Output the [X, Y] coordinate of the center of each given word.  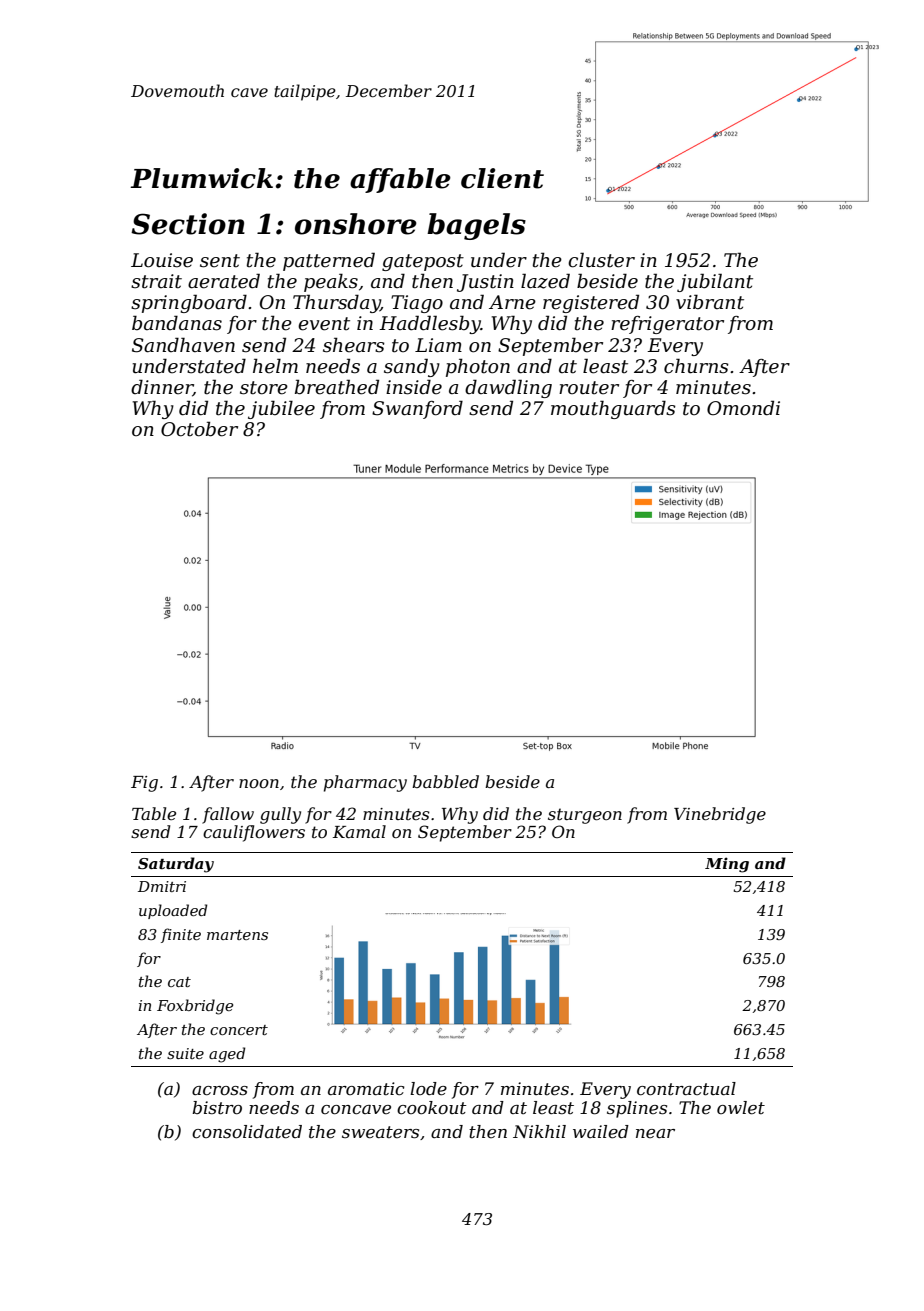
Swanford [417, 409]
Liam [438, 345]
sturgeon [585, 816]
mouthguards [613, 409]
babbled [445, 781]
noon [259, 783]
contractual [686, 1089]
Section [188, 224]
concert [239, 1030]
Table [154, 813]
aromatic [366, 1088]
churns [696, 366]
